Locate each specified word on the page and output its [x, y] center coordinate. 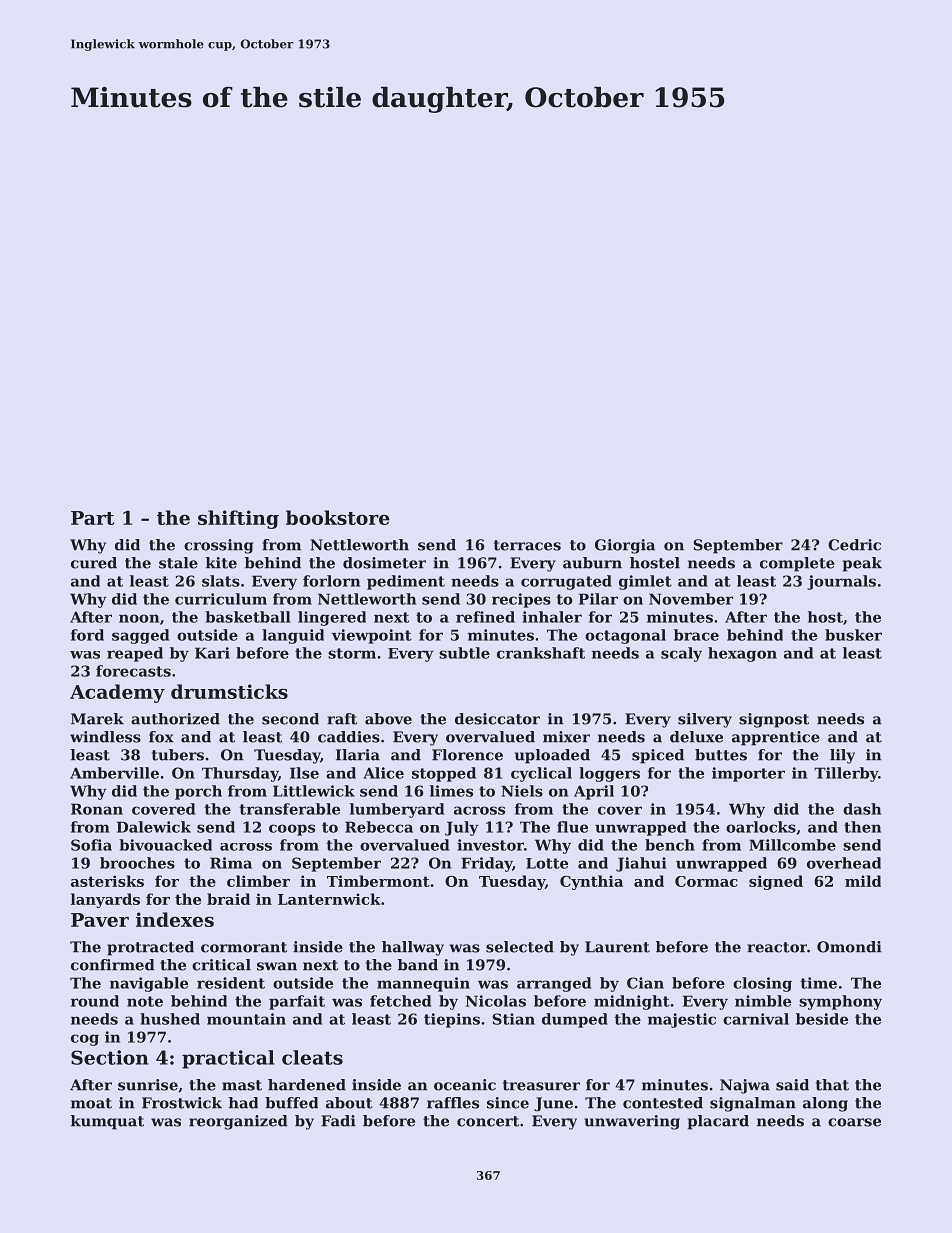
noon [139, 618]
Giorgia [625, 546]
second [290, 719]
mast [242, 1085]
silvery [705, 720]
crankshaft [541, 653]
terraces [527, 545]
